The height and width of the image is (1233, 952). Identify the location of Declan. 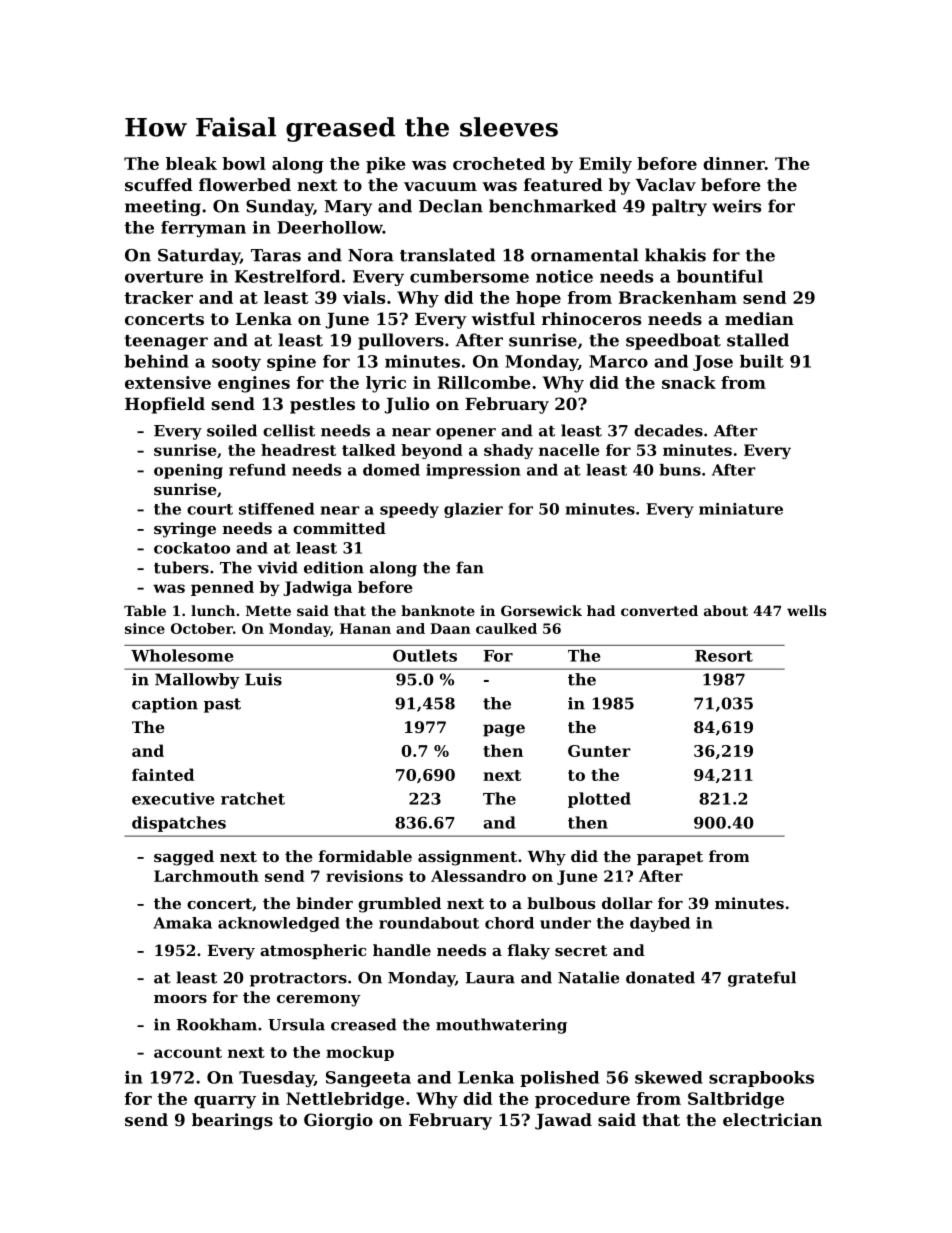
(451, 206).
